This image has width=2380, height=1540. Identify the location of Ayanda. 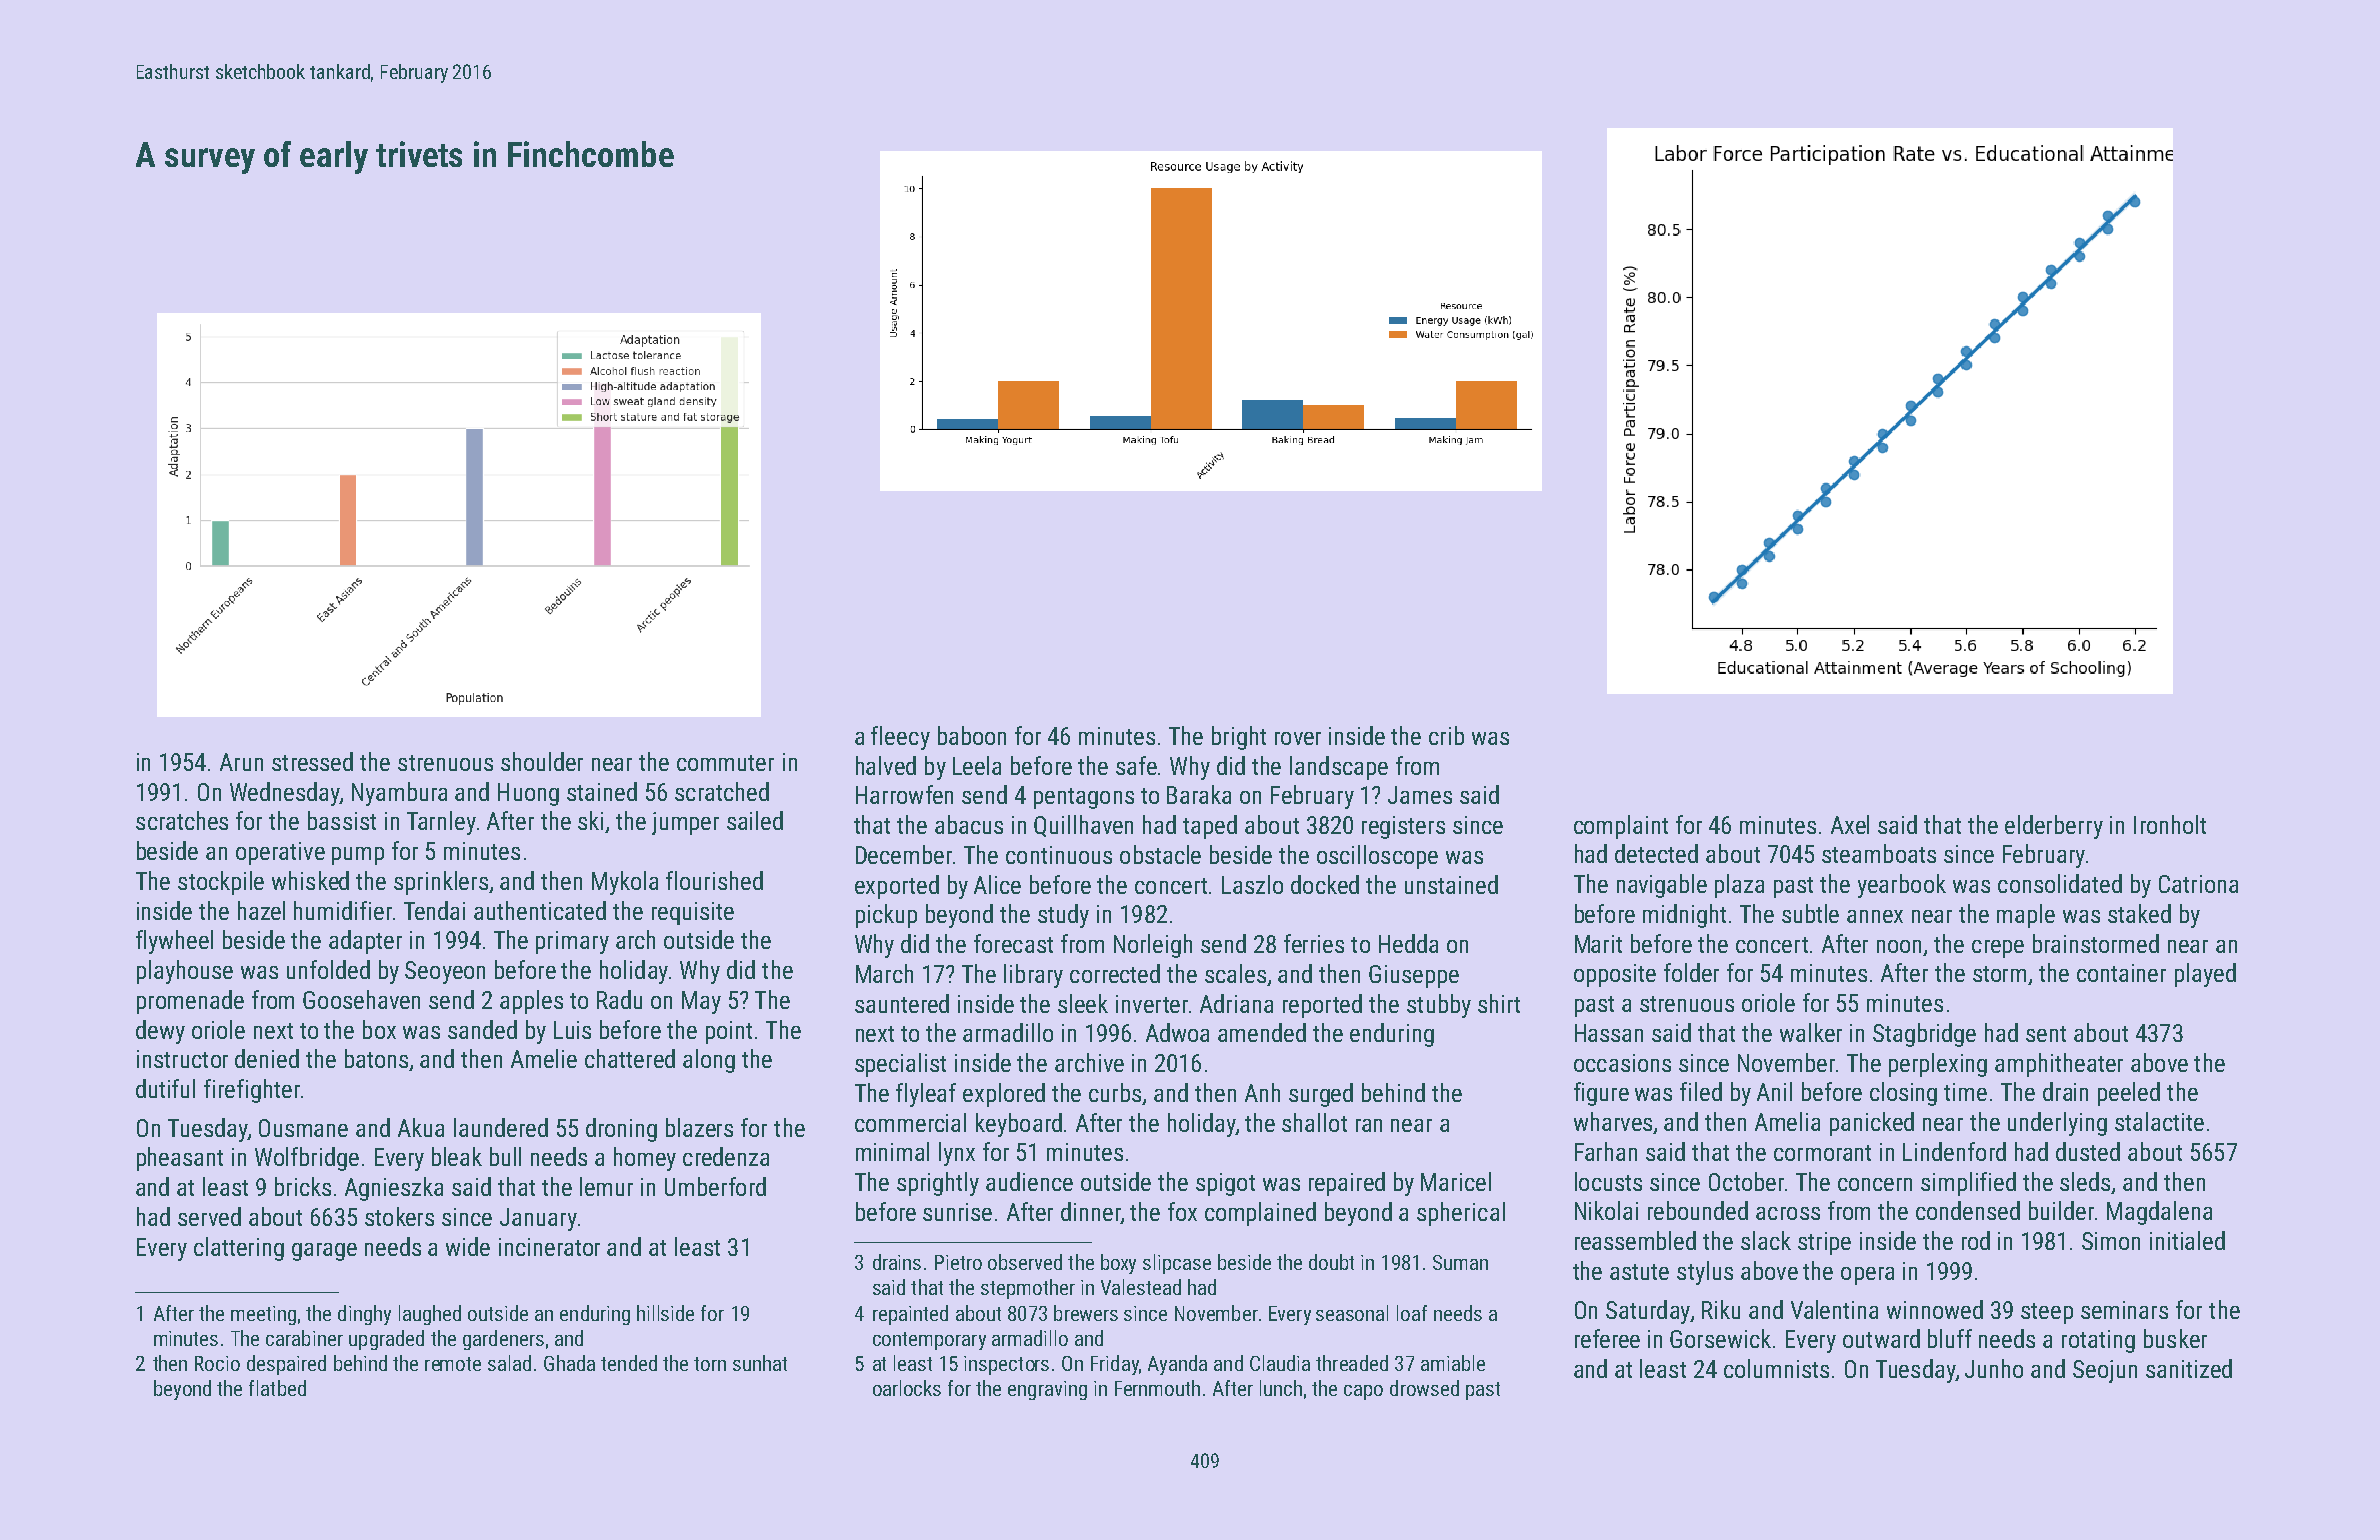
(1177, 1365).
